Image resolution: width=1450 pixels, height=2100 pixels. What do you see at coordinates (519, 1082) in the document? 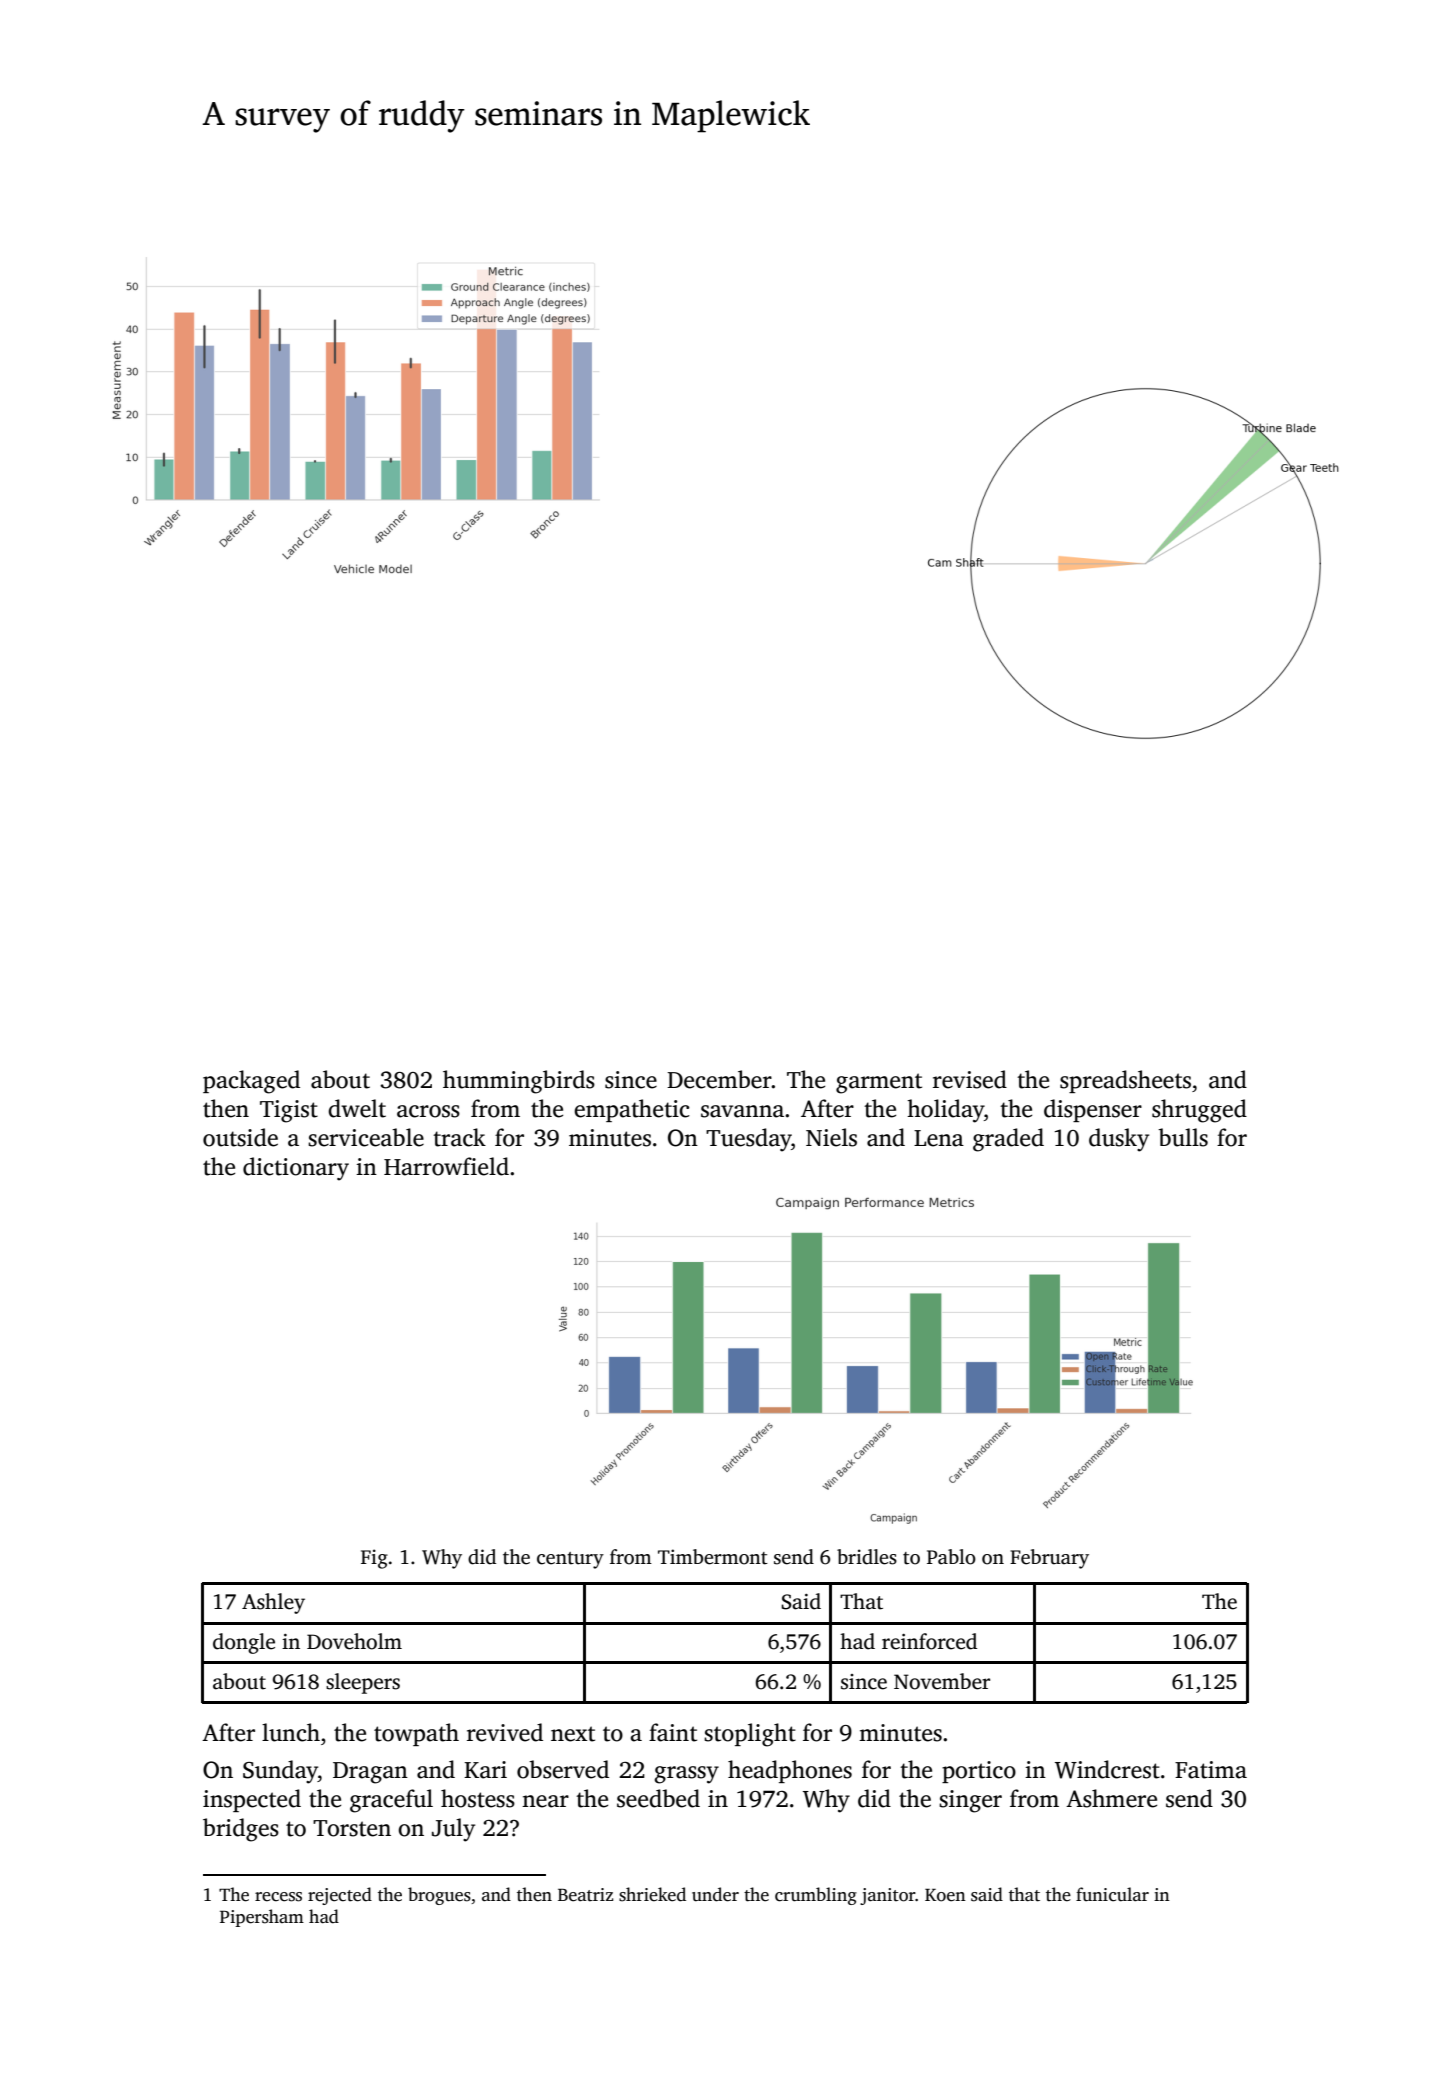
I see `hummingbirds` at bounding box center [519, 1082].
